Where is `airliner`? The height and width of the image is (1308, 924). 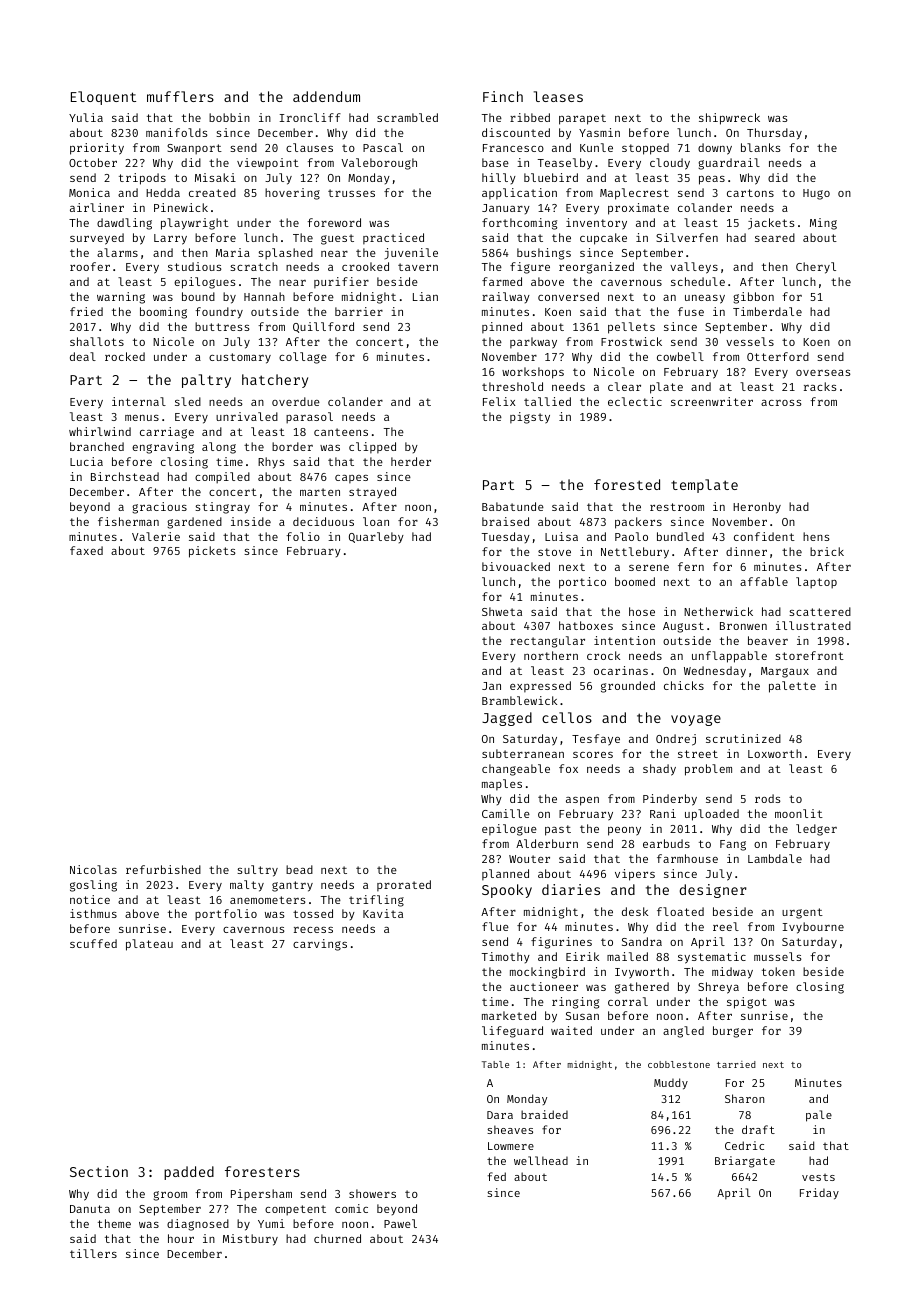
airliner is located at coordinates (97, 207).
